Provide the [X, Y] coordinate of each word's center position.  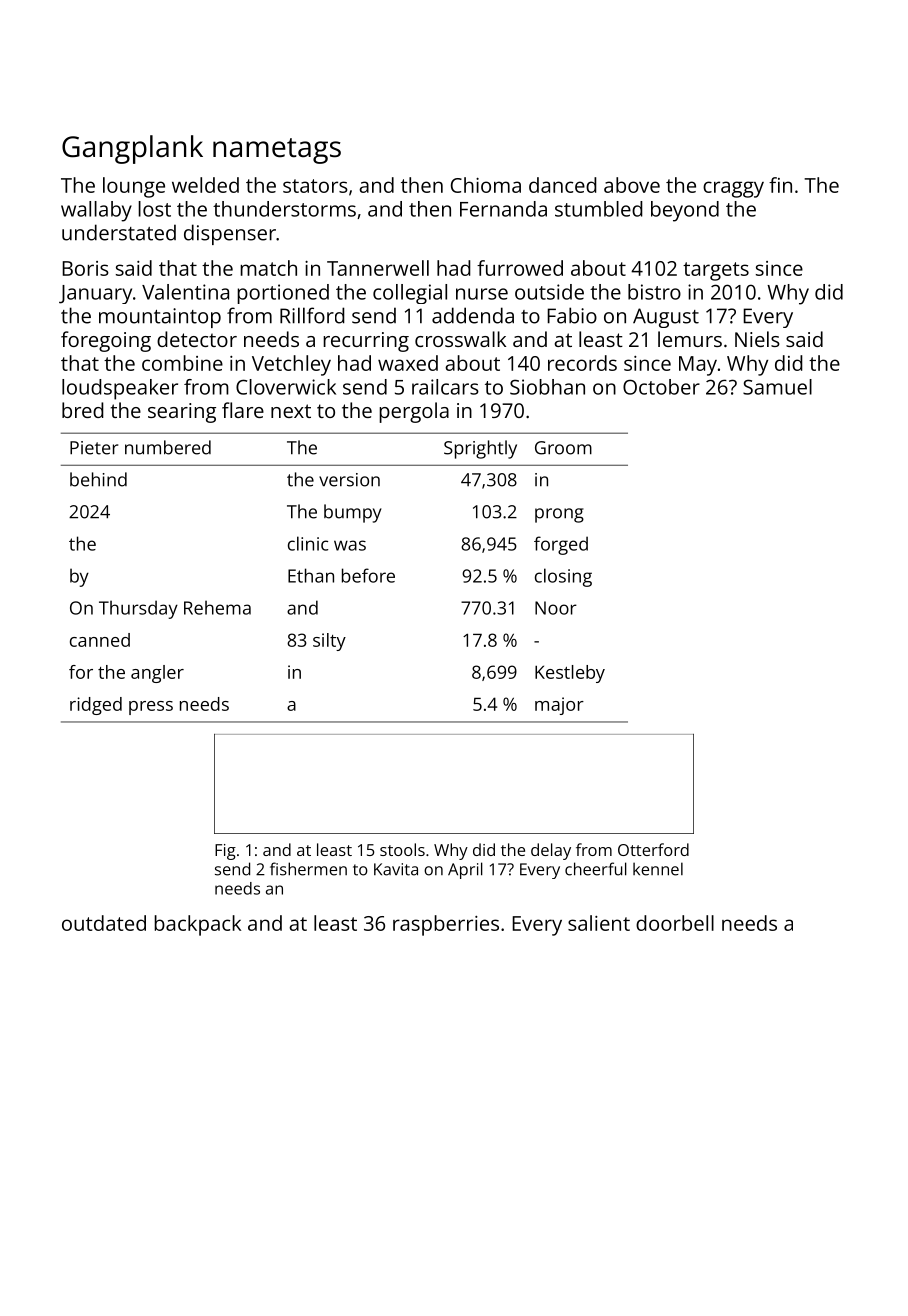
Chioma [486, 185]
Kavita [396, 869]
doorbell [675, 923]
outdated [104, 923]
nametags [277, 151]
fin [780, 185]
